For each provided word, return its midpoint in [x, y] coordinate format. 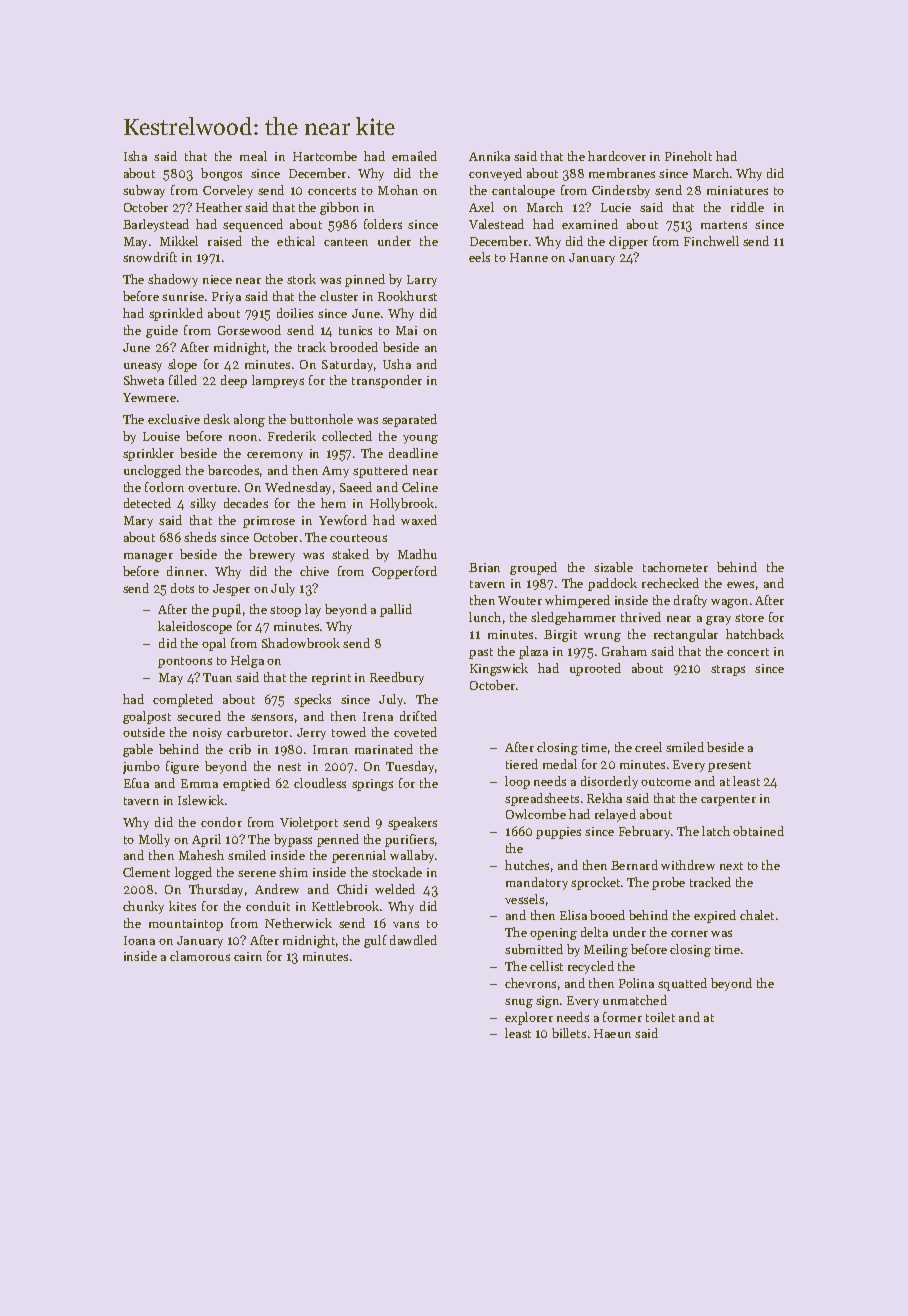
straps [728, 670]
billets [569, 1033]
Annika [489, 156]
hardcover [617, 156]
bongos [221, 174]
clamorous [200, 956]
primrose [269, 522]
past [481, 653]
